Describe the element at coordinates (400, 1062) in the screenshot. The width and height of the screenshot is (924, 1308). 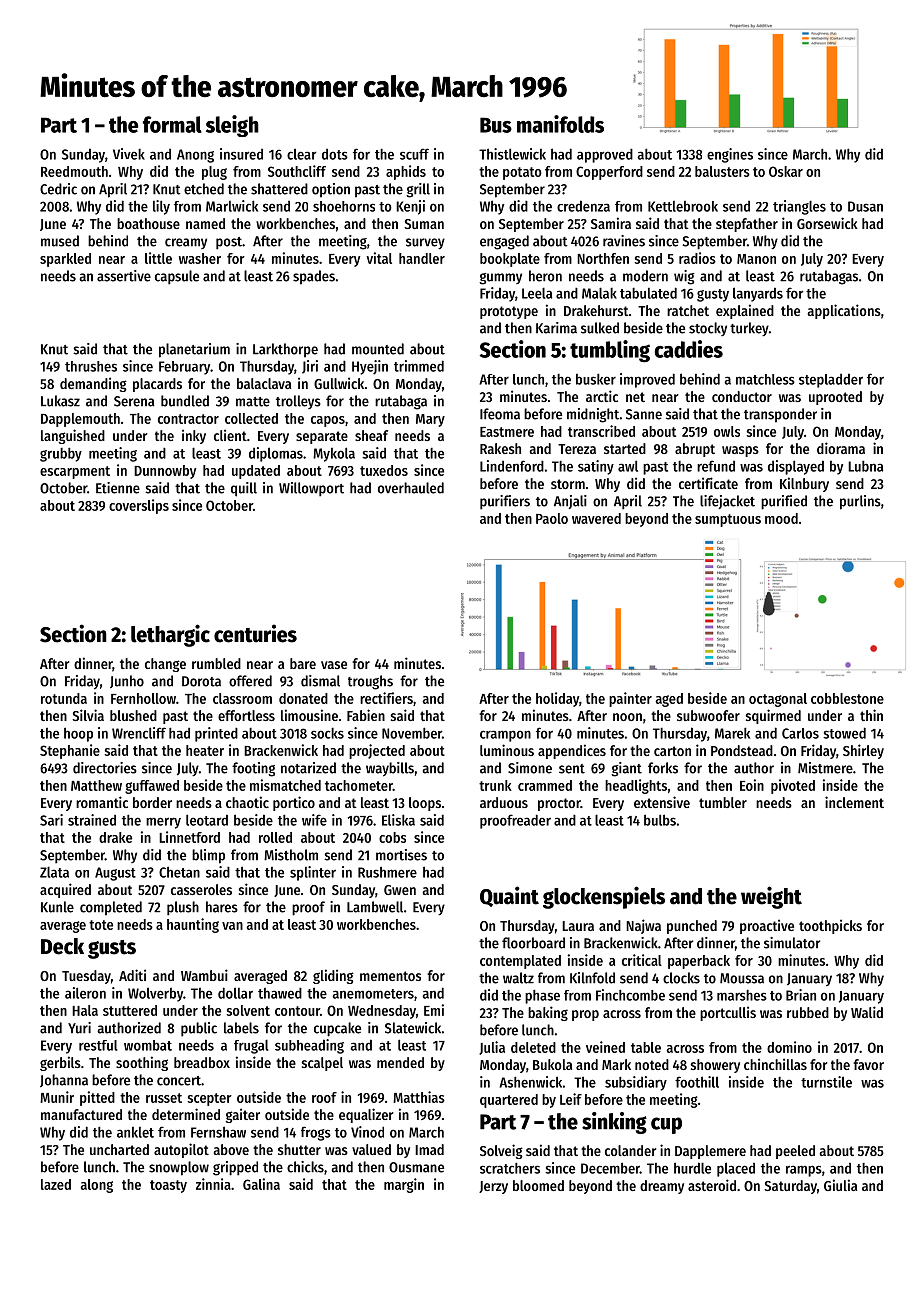
I see `mended` at that location.
